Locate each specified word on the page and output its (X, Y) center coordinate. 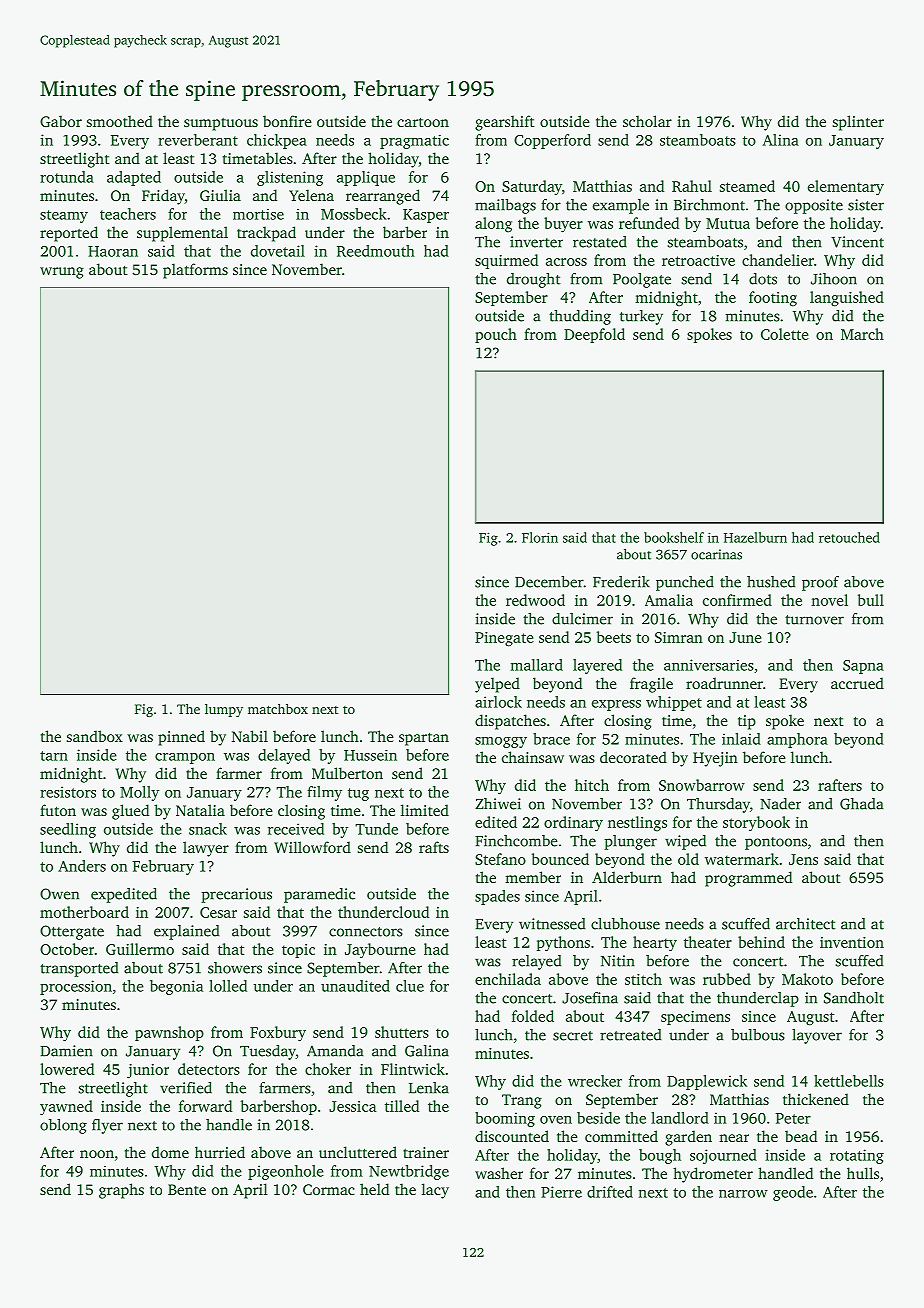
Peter (793, 1118)
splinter (858, 123)
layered (597, 666)
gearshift (505, 123)
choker (328, 1069)
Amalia (669, 600)
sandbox (95, 736)
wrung (62, 273)
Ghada (861, 804)
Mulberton (347, 773)
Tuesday (268, 1052)
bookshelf (674, 537)
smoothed (120, 121)
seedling (68, 830)
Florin (540, 537)
